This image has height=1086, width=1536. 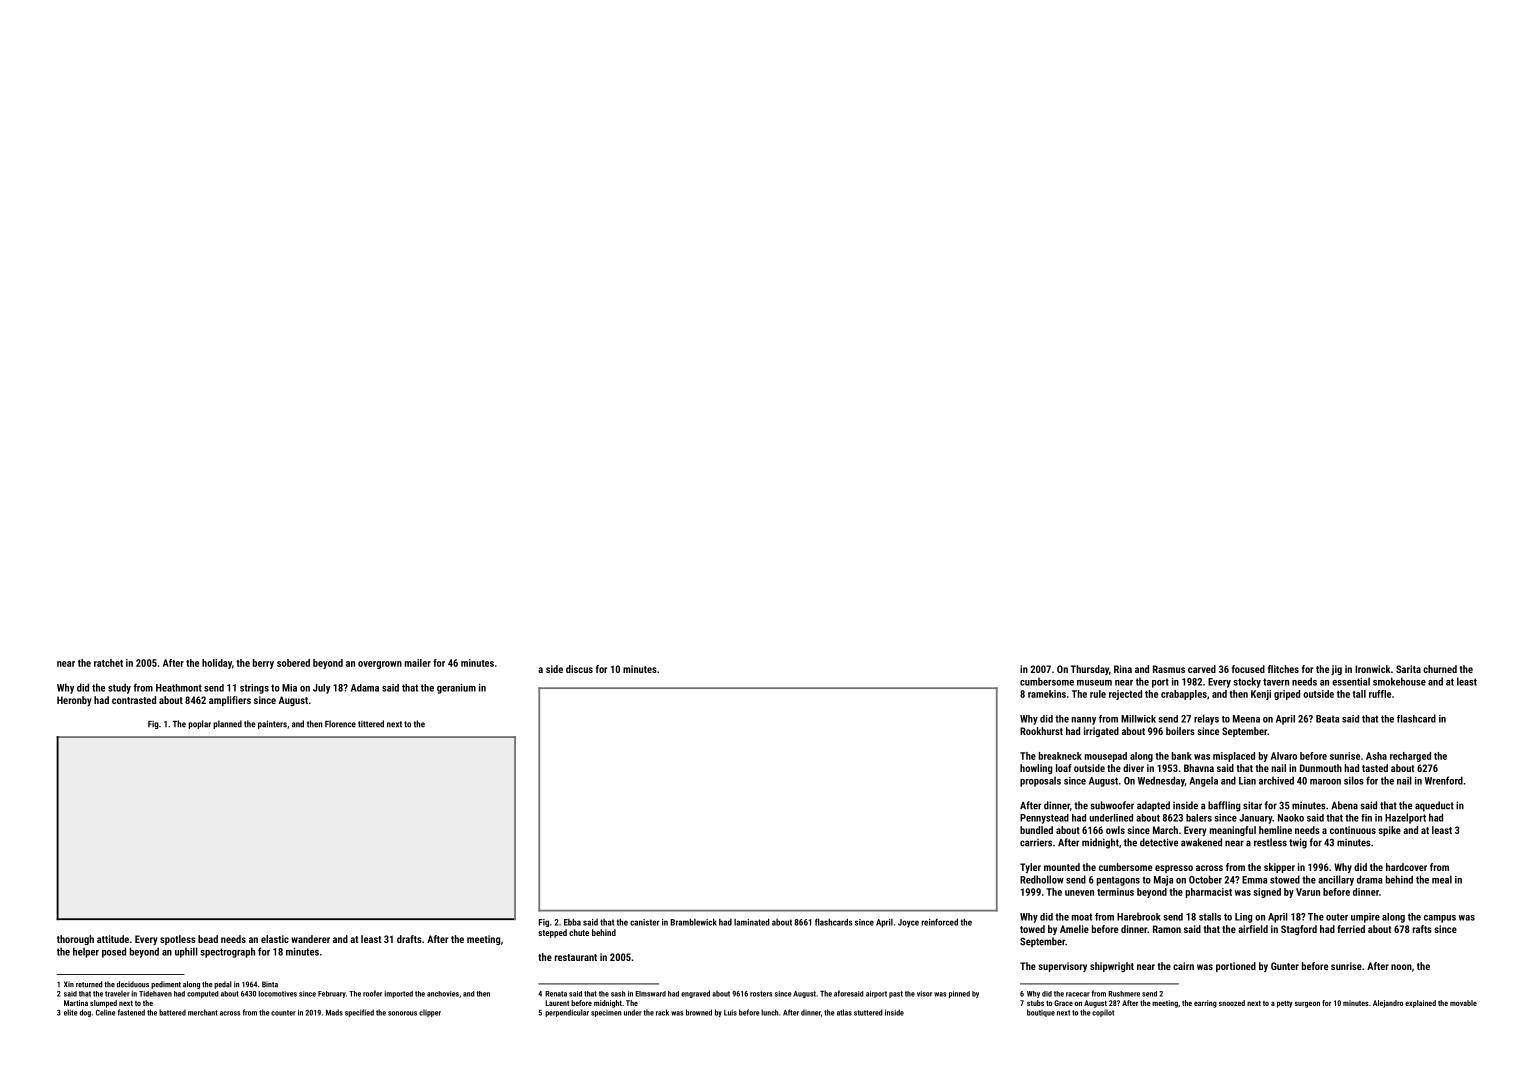 What do you see at coordinates (74, 701) in the image?
I see `Heronby` at bounding box center [74, 701].
